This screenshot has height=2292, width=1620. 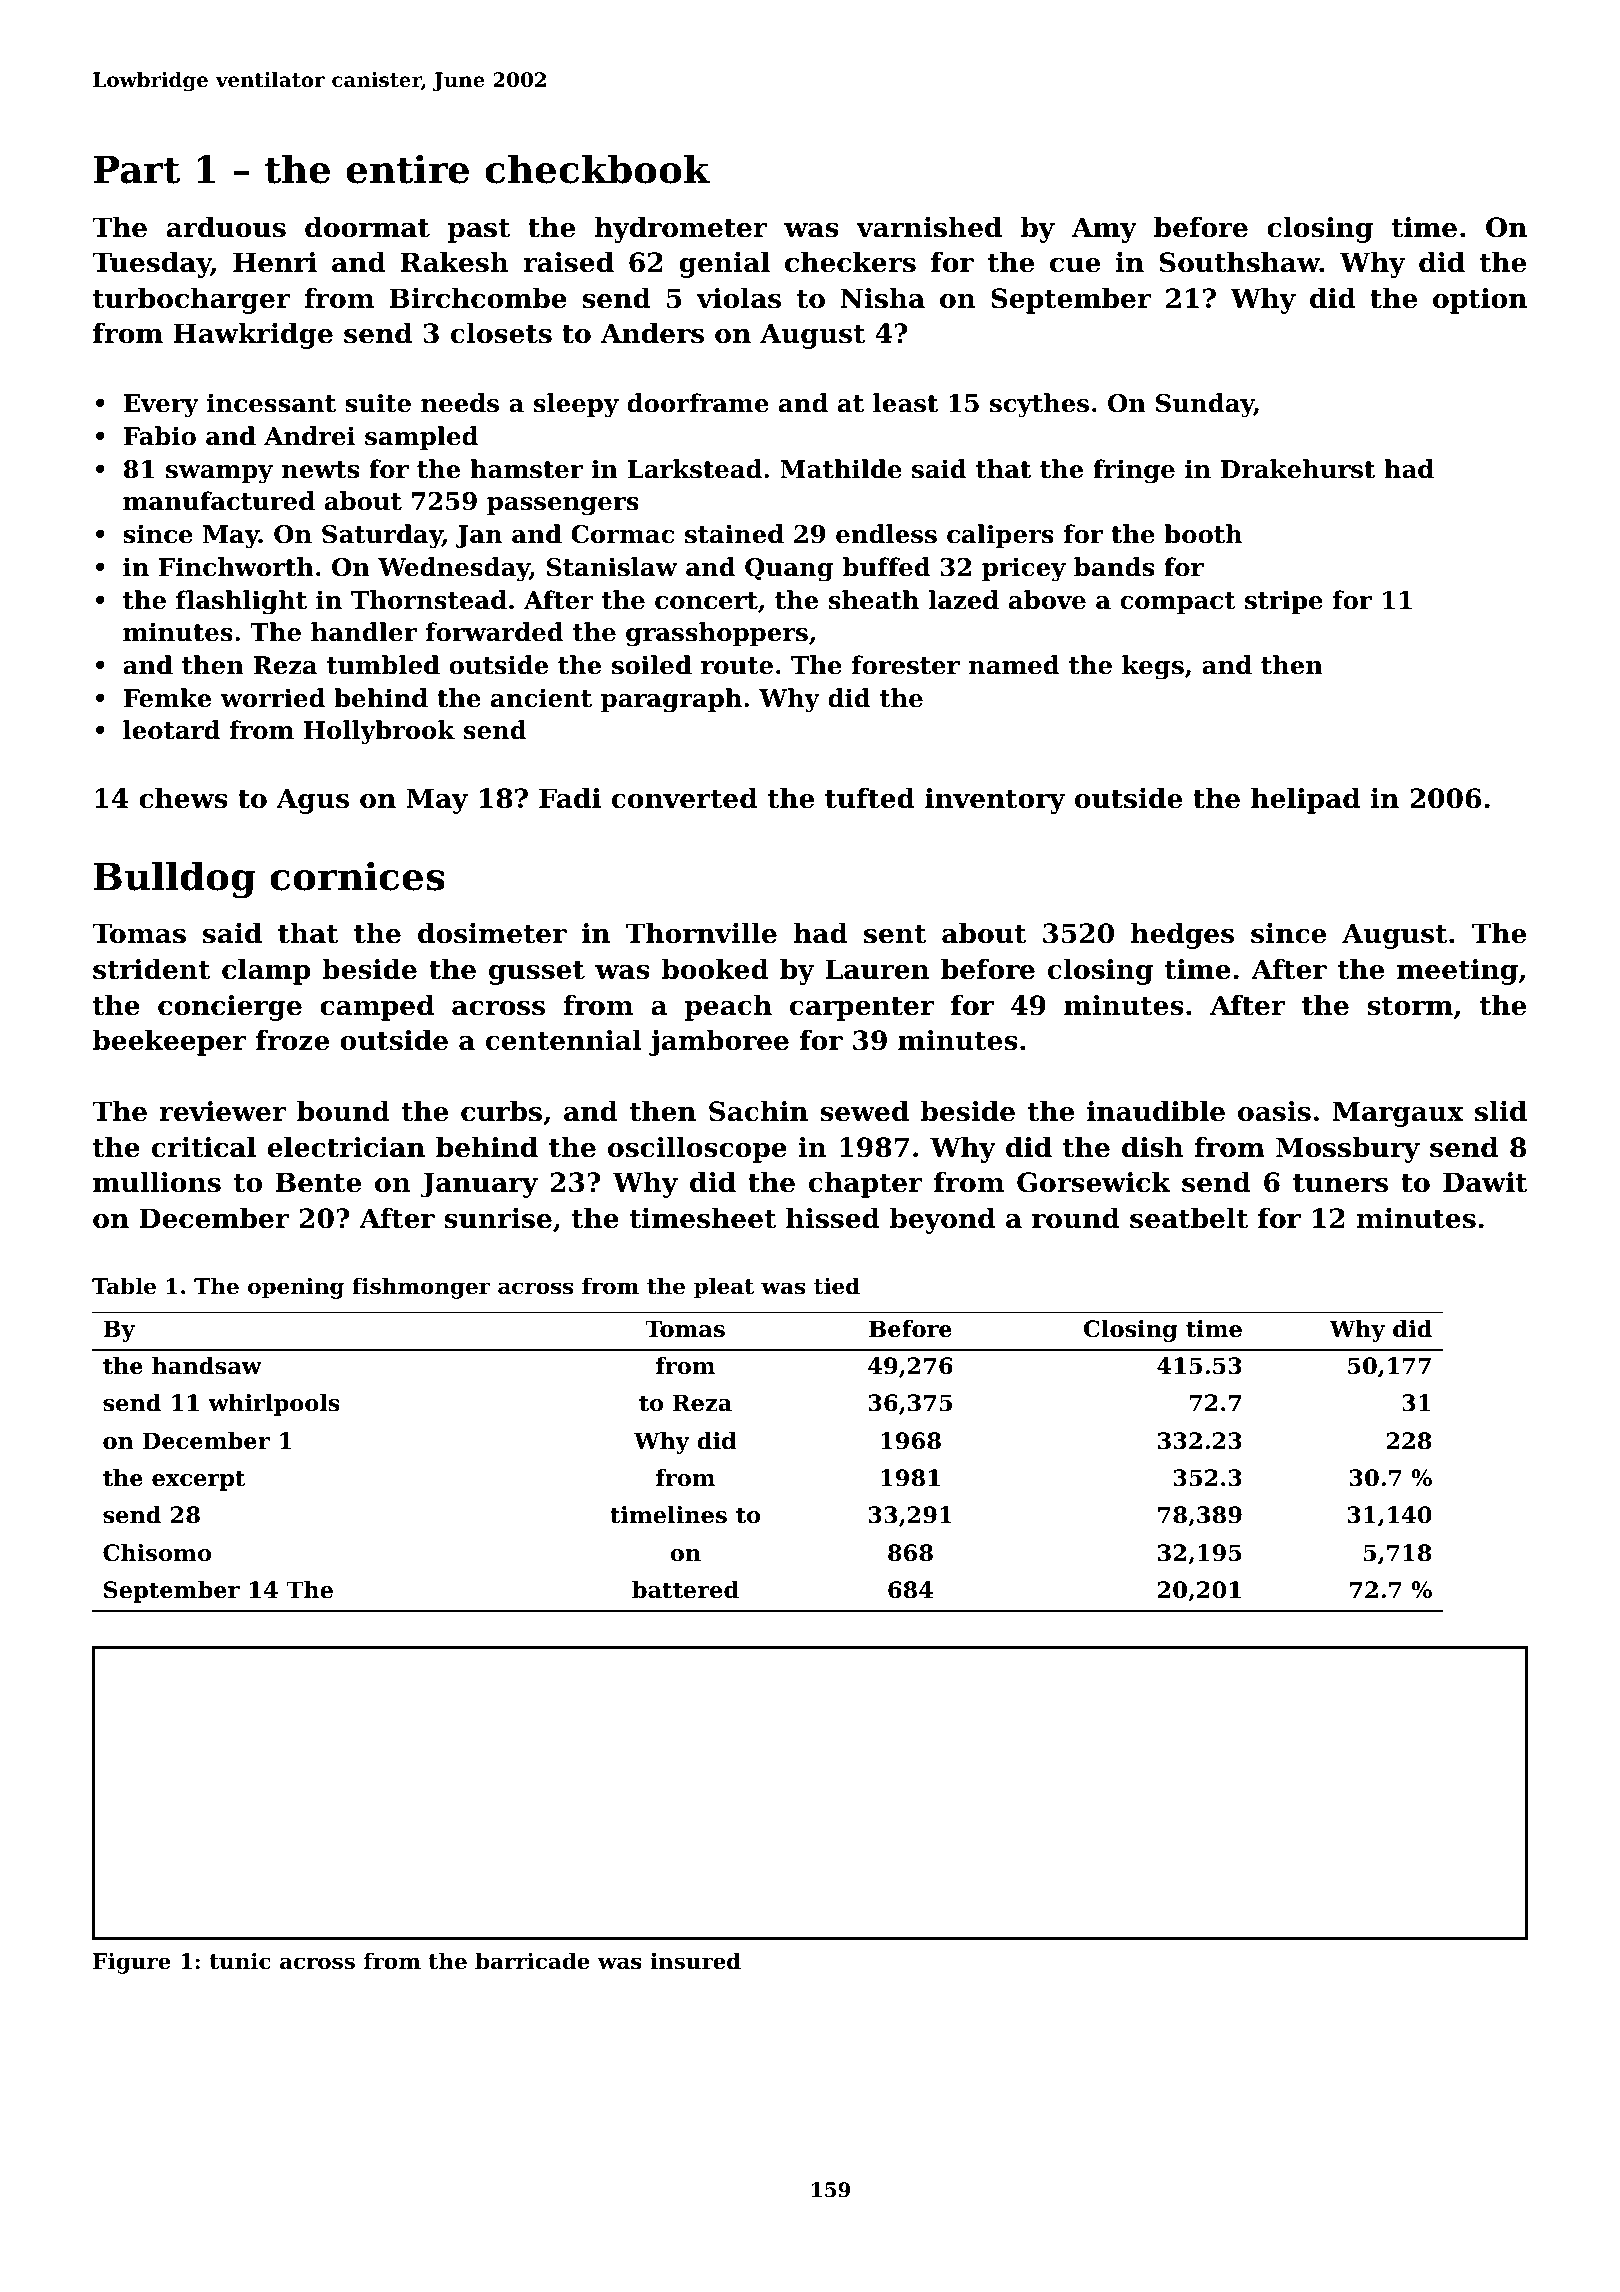 What do you see at coordinates (312, 801) in the screenshot?
I see `Agus` at bounding box center [312, 801].
